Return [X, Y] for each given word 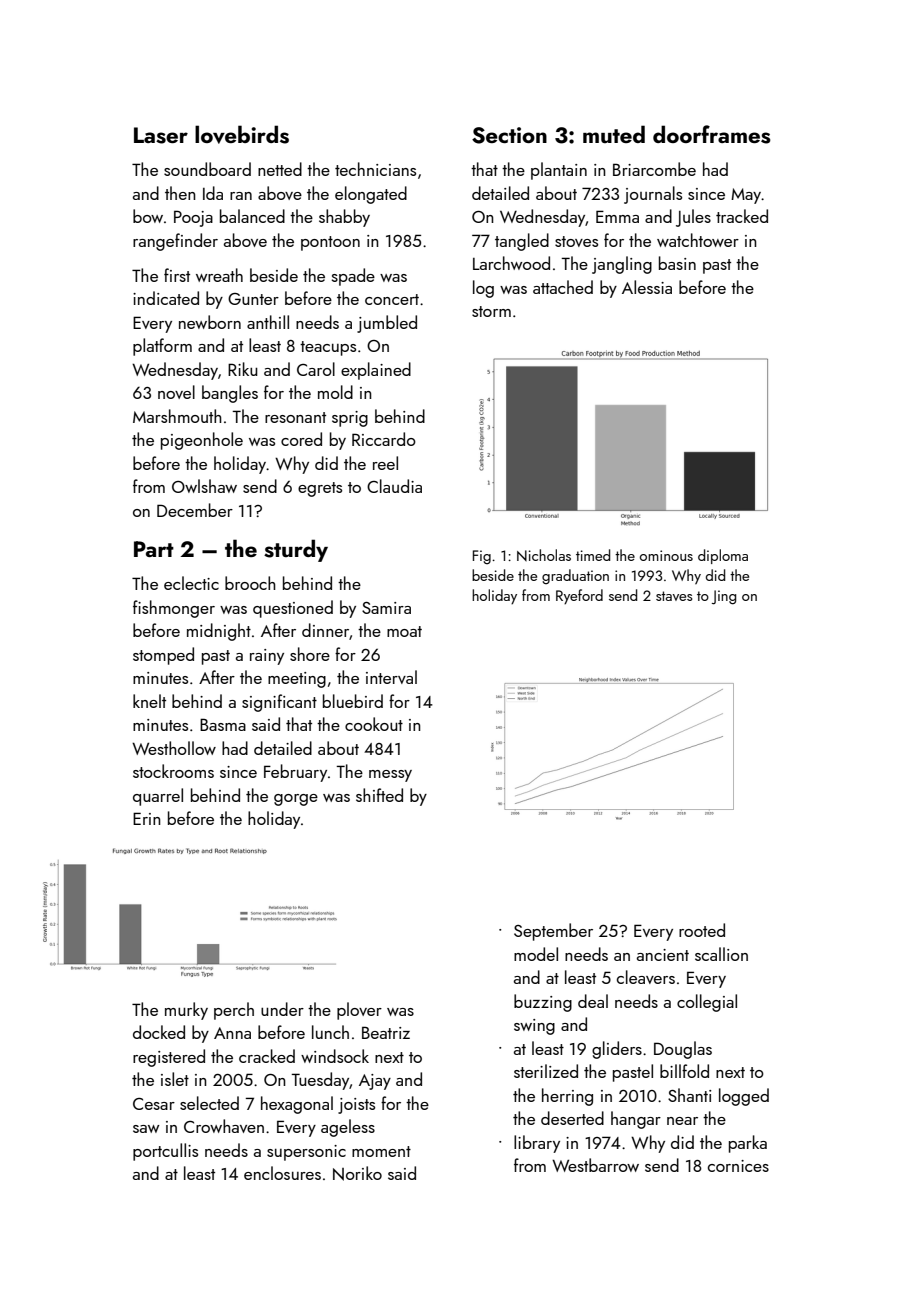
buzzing [543, 1003]
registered [169, 1058]
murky [186, 1011]
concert [392, 299]
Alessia [647, 287]
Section [509, 135]
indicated [166, 298]
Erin [147, 818]
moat [404, 631]
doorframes [712, 134]
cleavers [646, 977]
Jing [724, 597]
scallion [721, 954]
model [536, 954]
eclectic [191, 583]
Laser [161, 135]
